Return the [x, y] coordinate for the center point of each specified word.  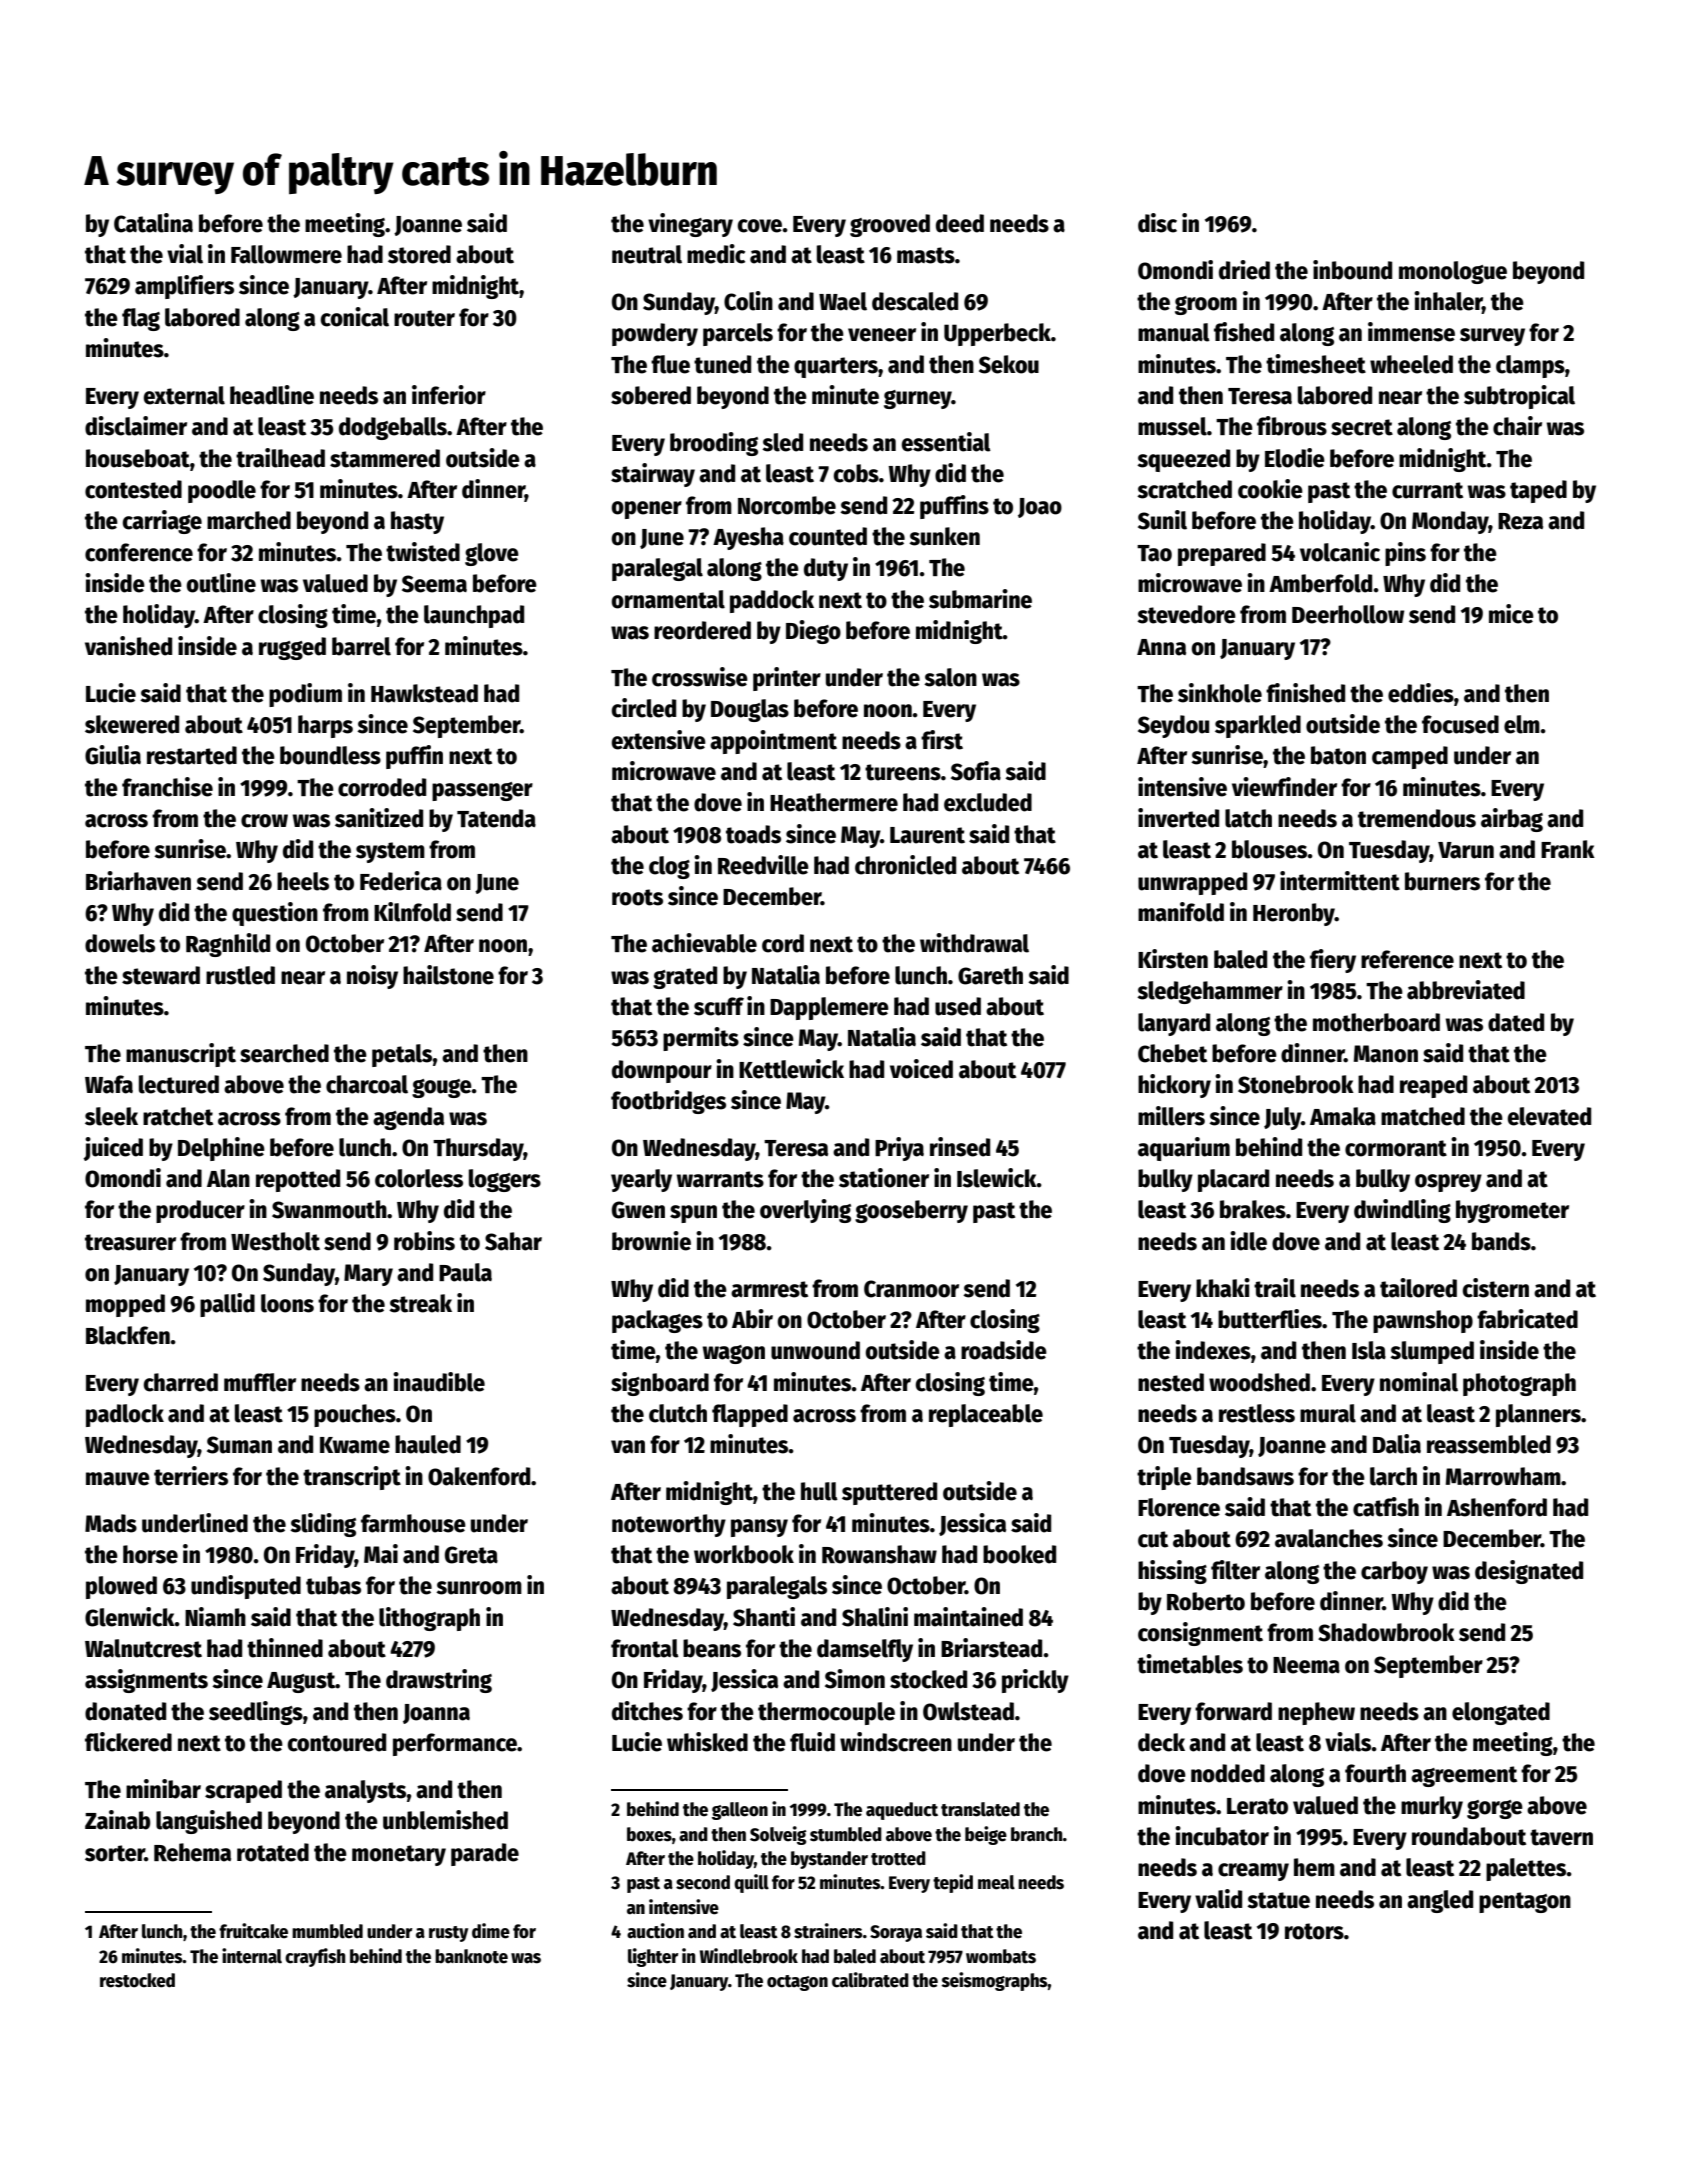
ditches [647, 1711]
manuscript [181, 1055]
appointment [773, 742]
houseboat [138, 458]
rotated [273, 1852]
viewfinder [1284, 787]
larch [1393, 1476]
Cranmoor [911, 1289]
